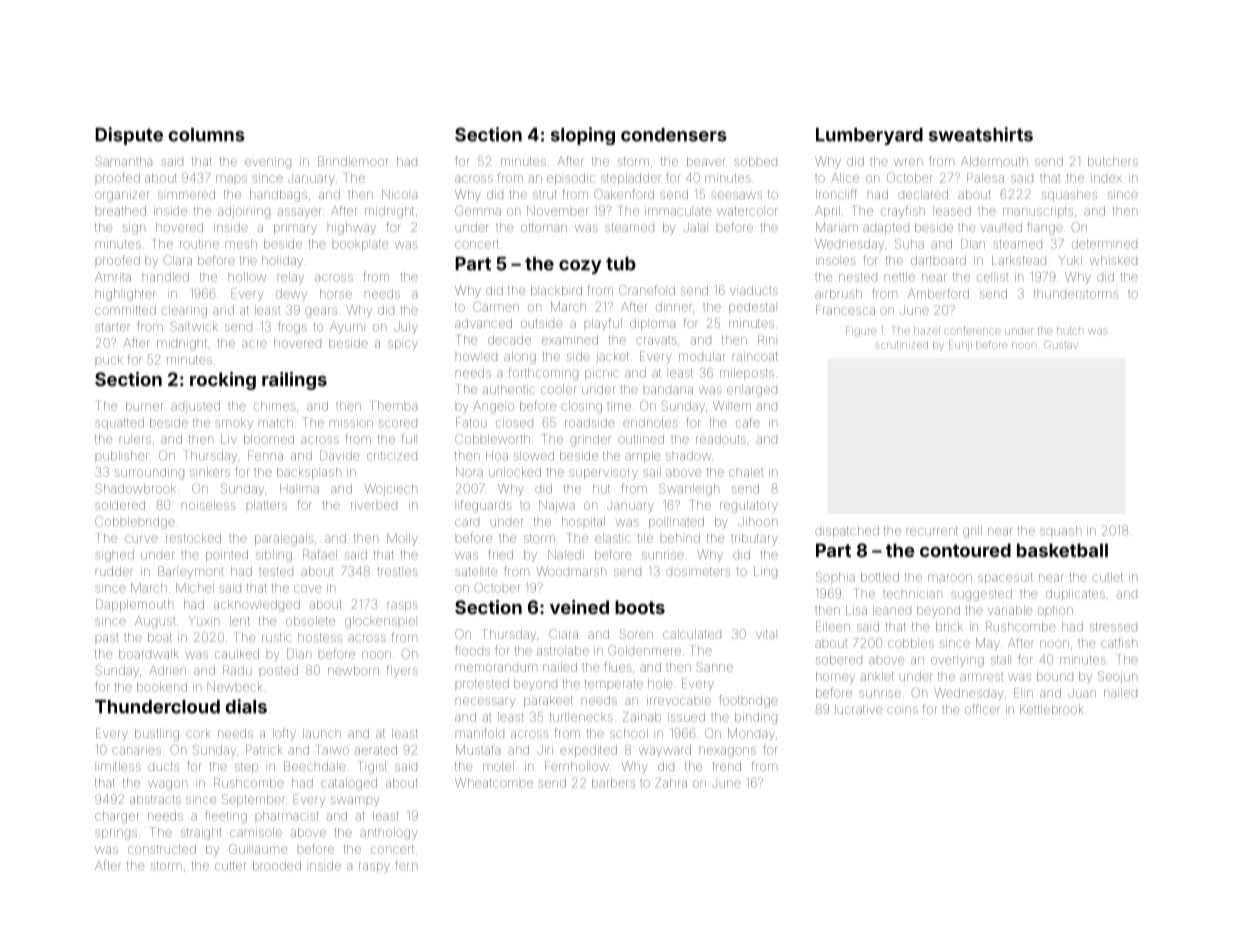 Image resolution: width=1233 pixels, height=952 pixels. What do you see at coordinates (621, 264) in the screenshot?
I see `tub` at bounding box center [621, 264].
